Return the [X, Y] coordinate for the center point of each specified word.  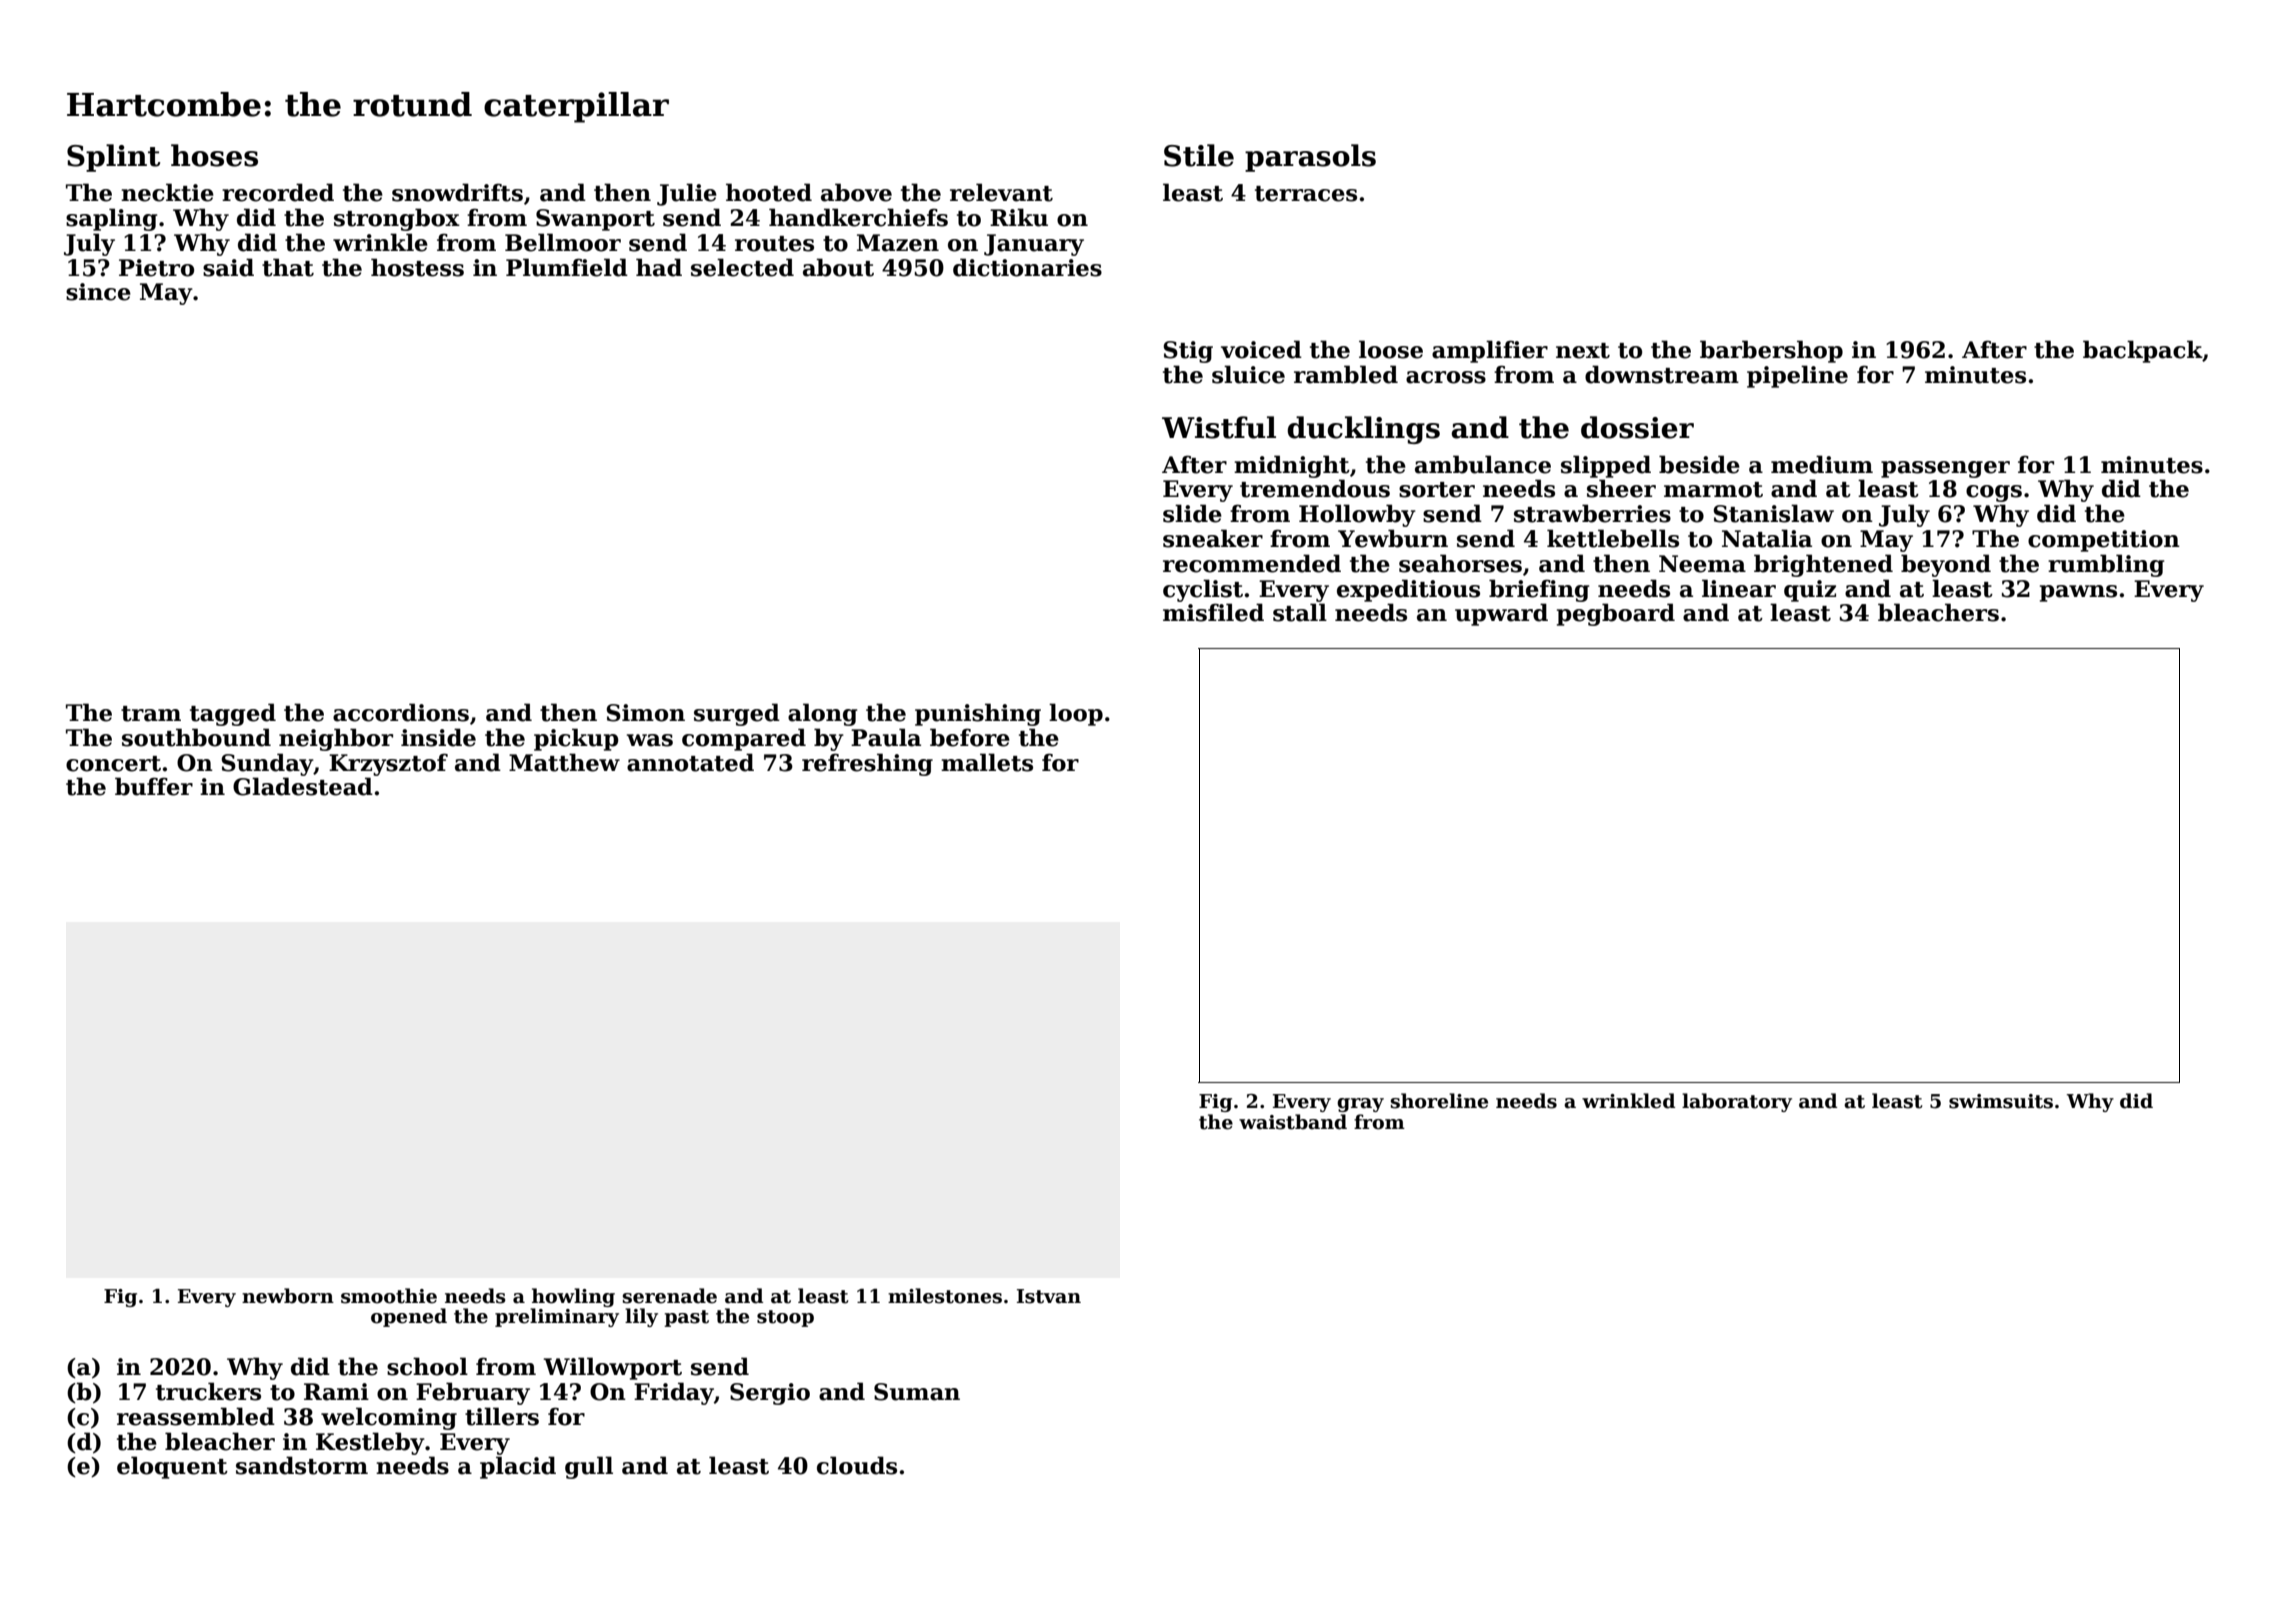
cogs [1994, 493]
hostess [417, 267]
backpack [2143, 351]
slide [1192, 513]
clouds [857, 1465]
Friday [674, 1393]
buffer [154, 786]
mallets [987, 762]
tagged [233, 714]
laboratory [1737, 1102]
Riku [1019, 217]
